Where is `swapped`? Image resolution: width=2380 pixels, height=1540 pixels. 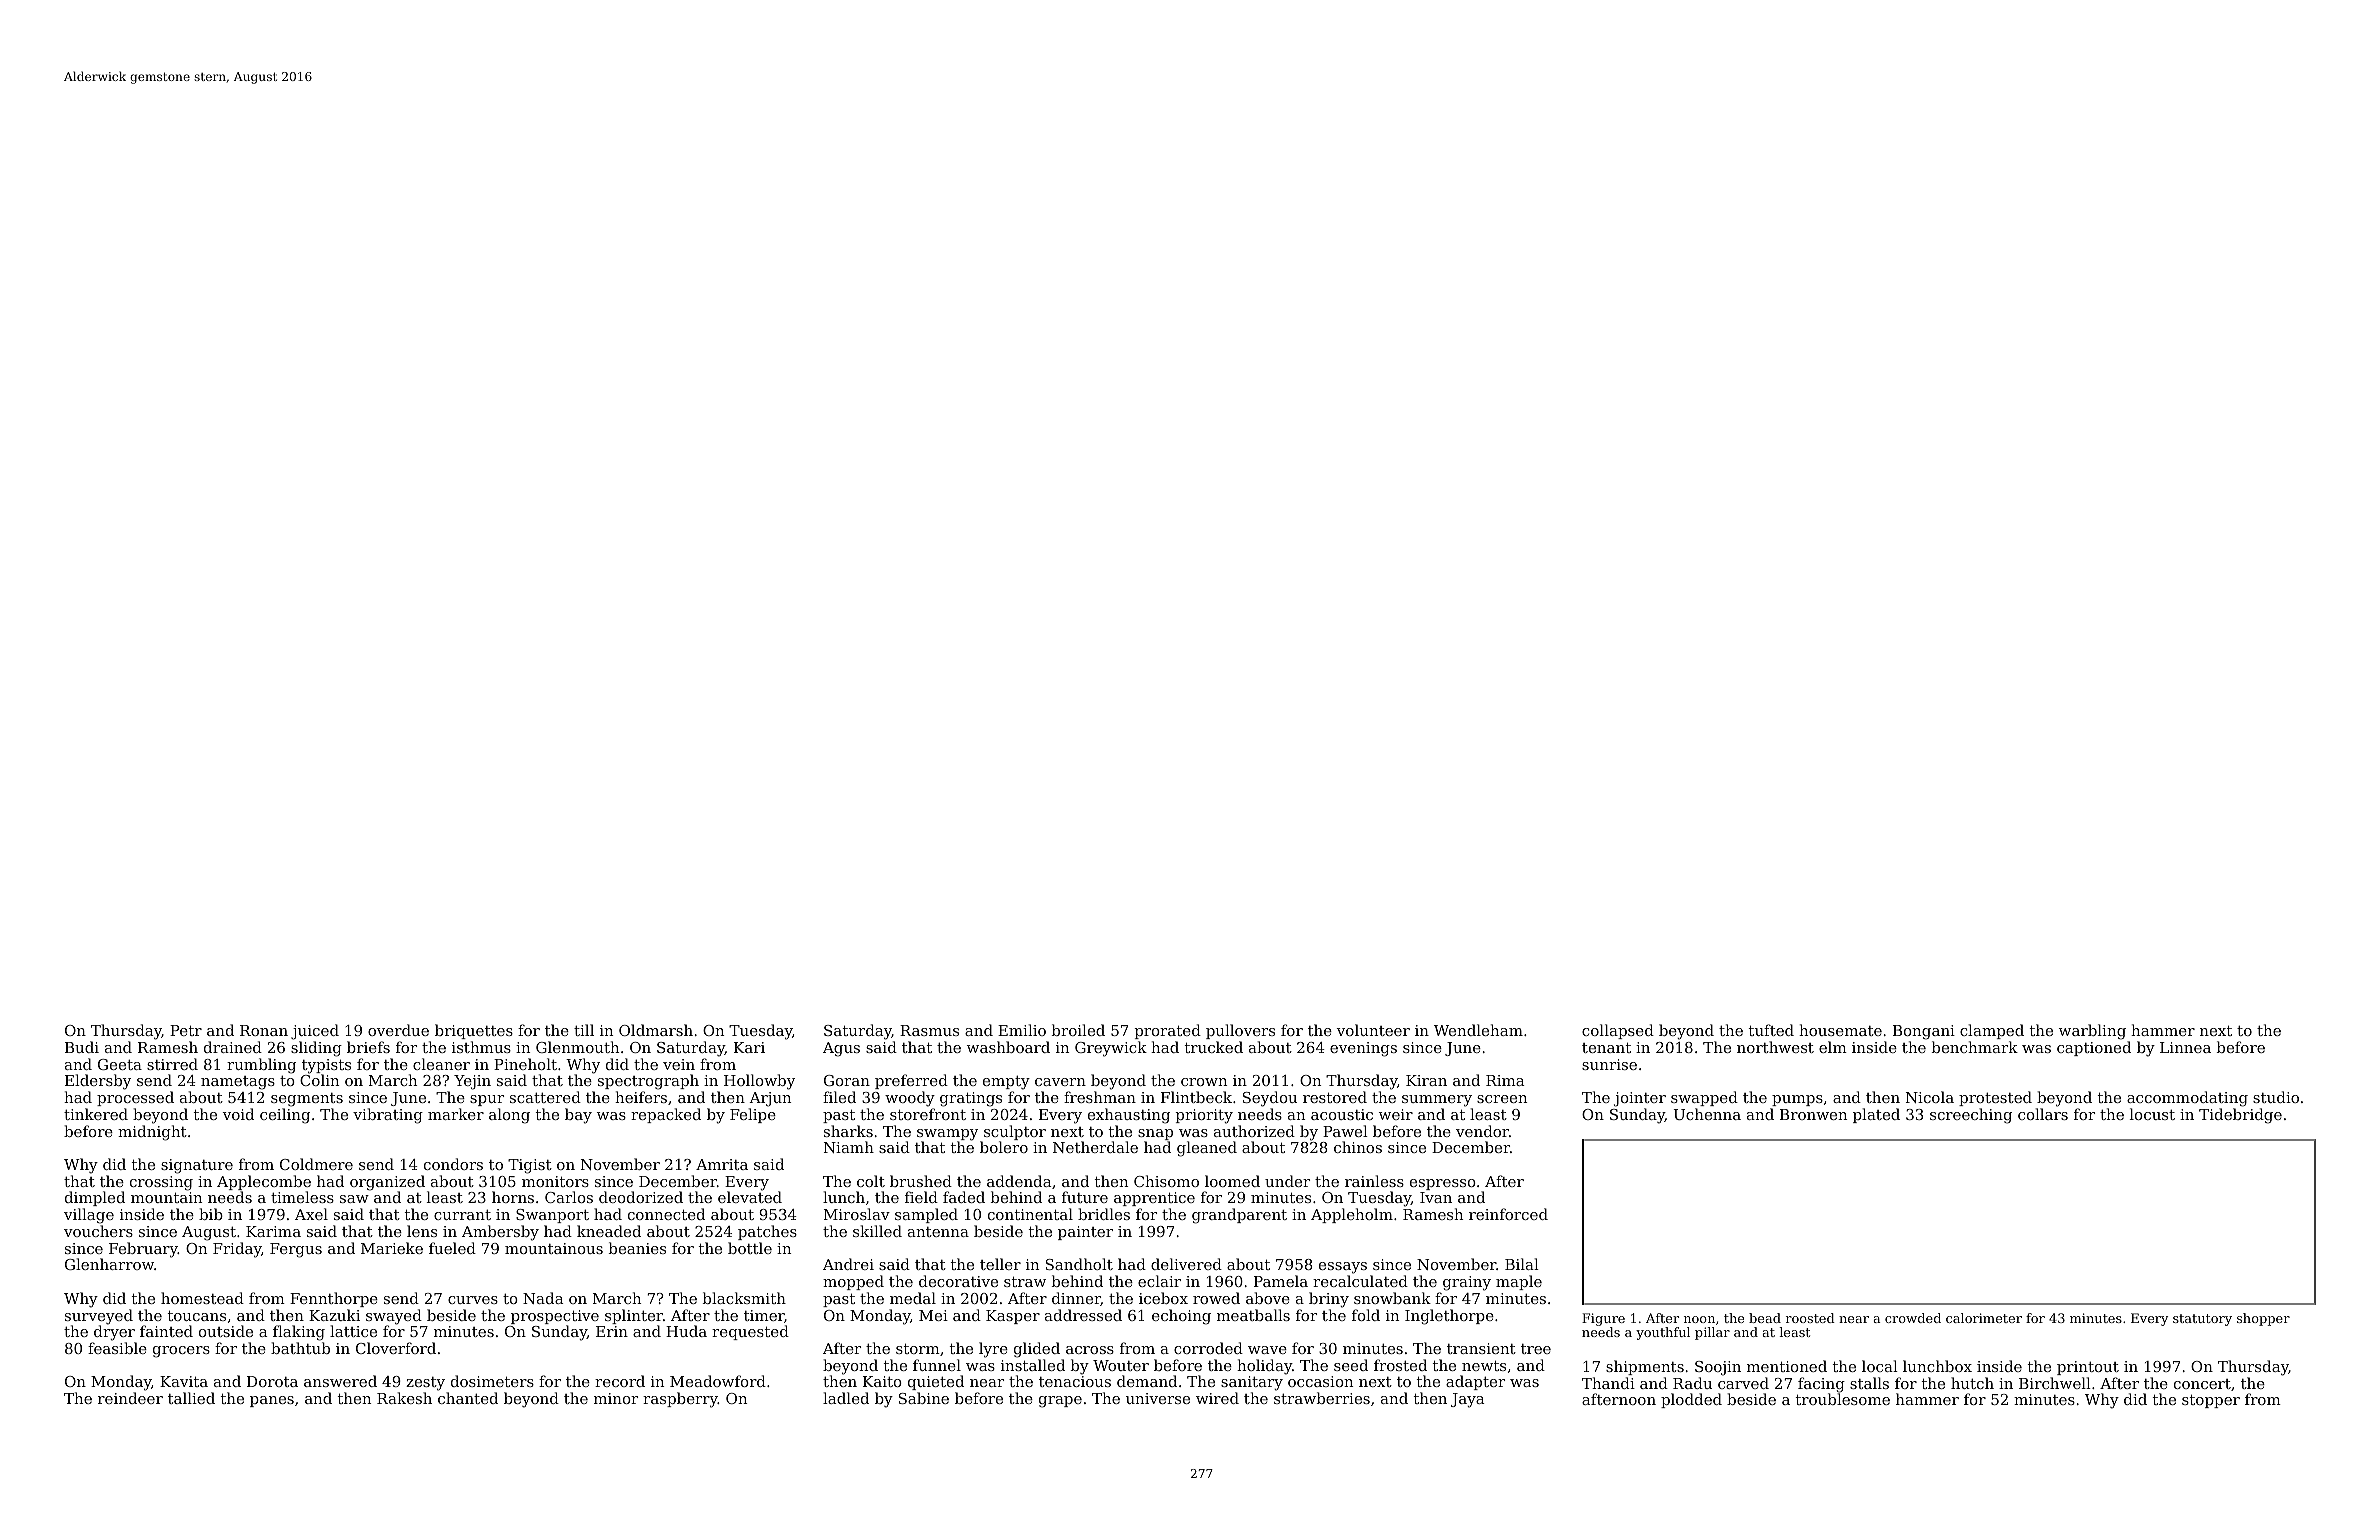
swapped is located at coordinates (1704, 1098).
